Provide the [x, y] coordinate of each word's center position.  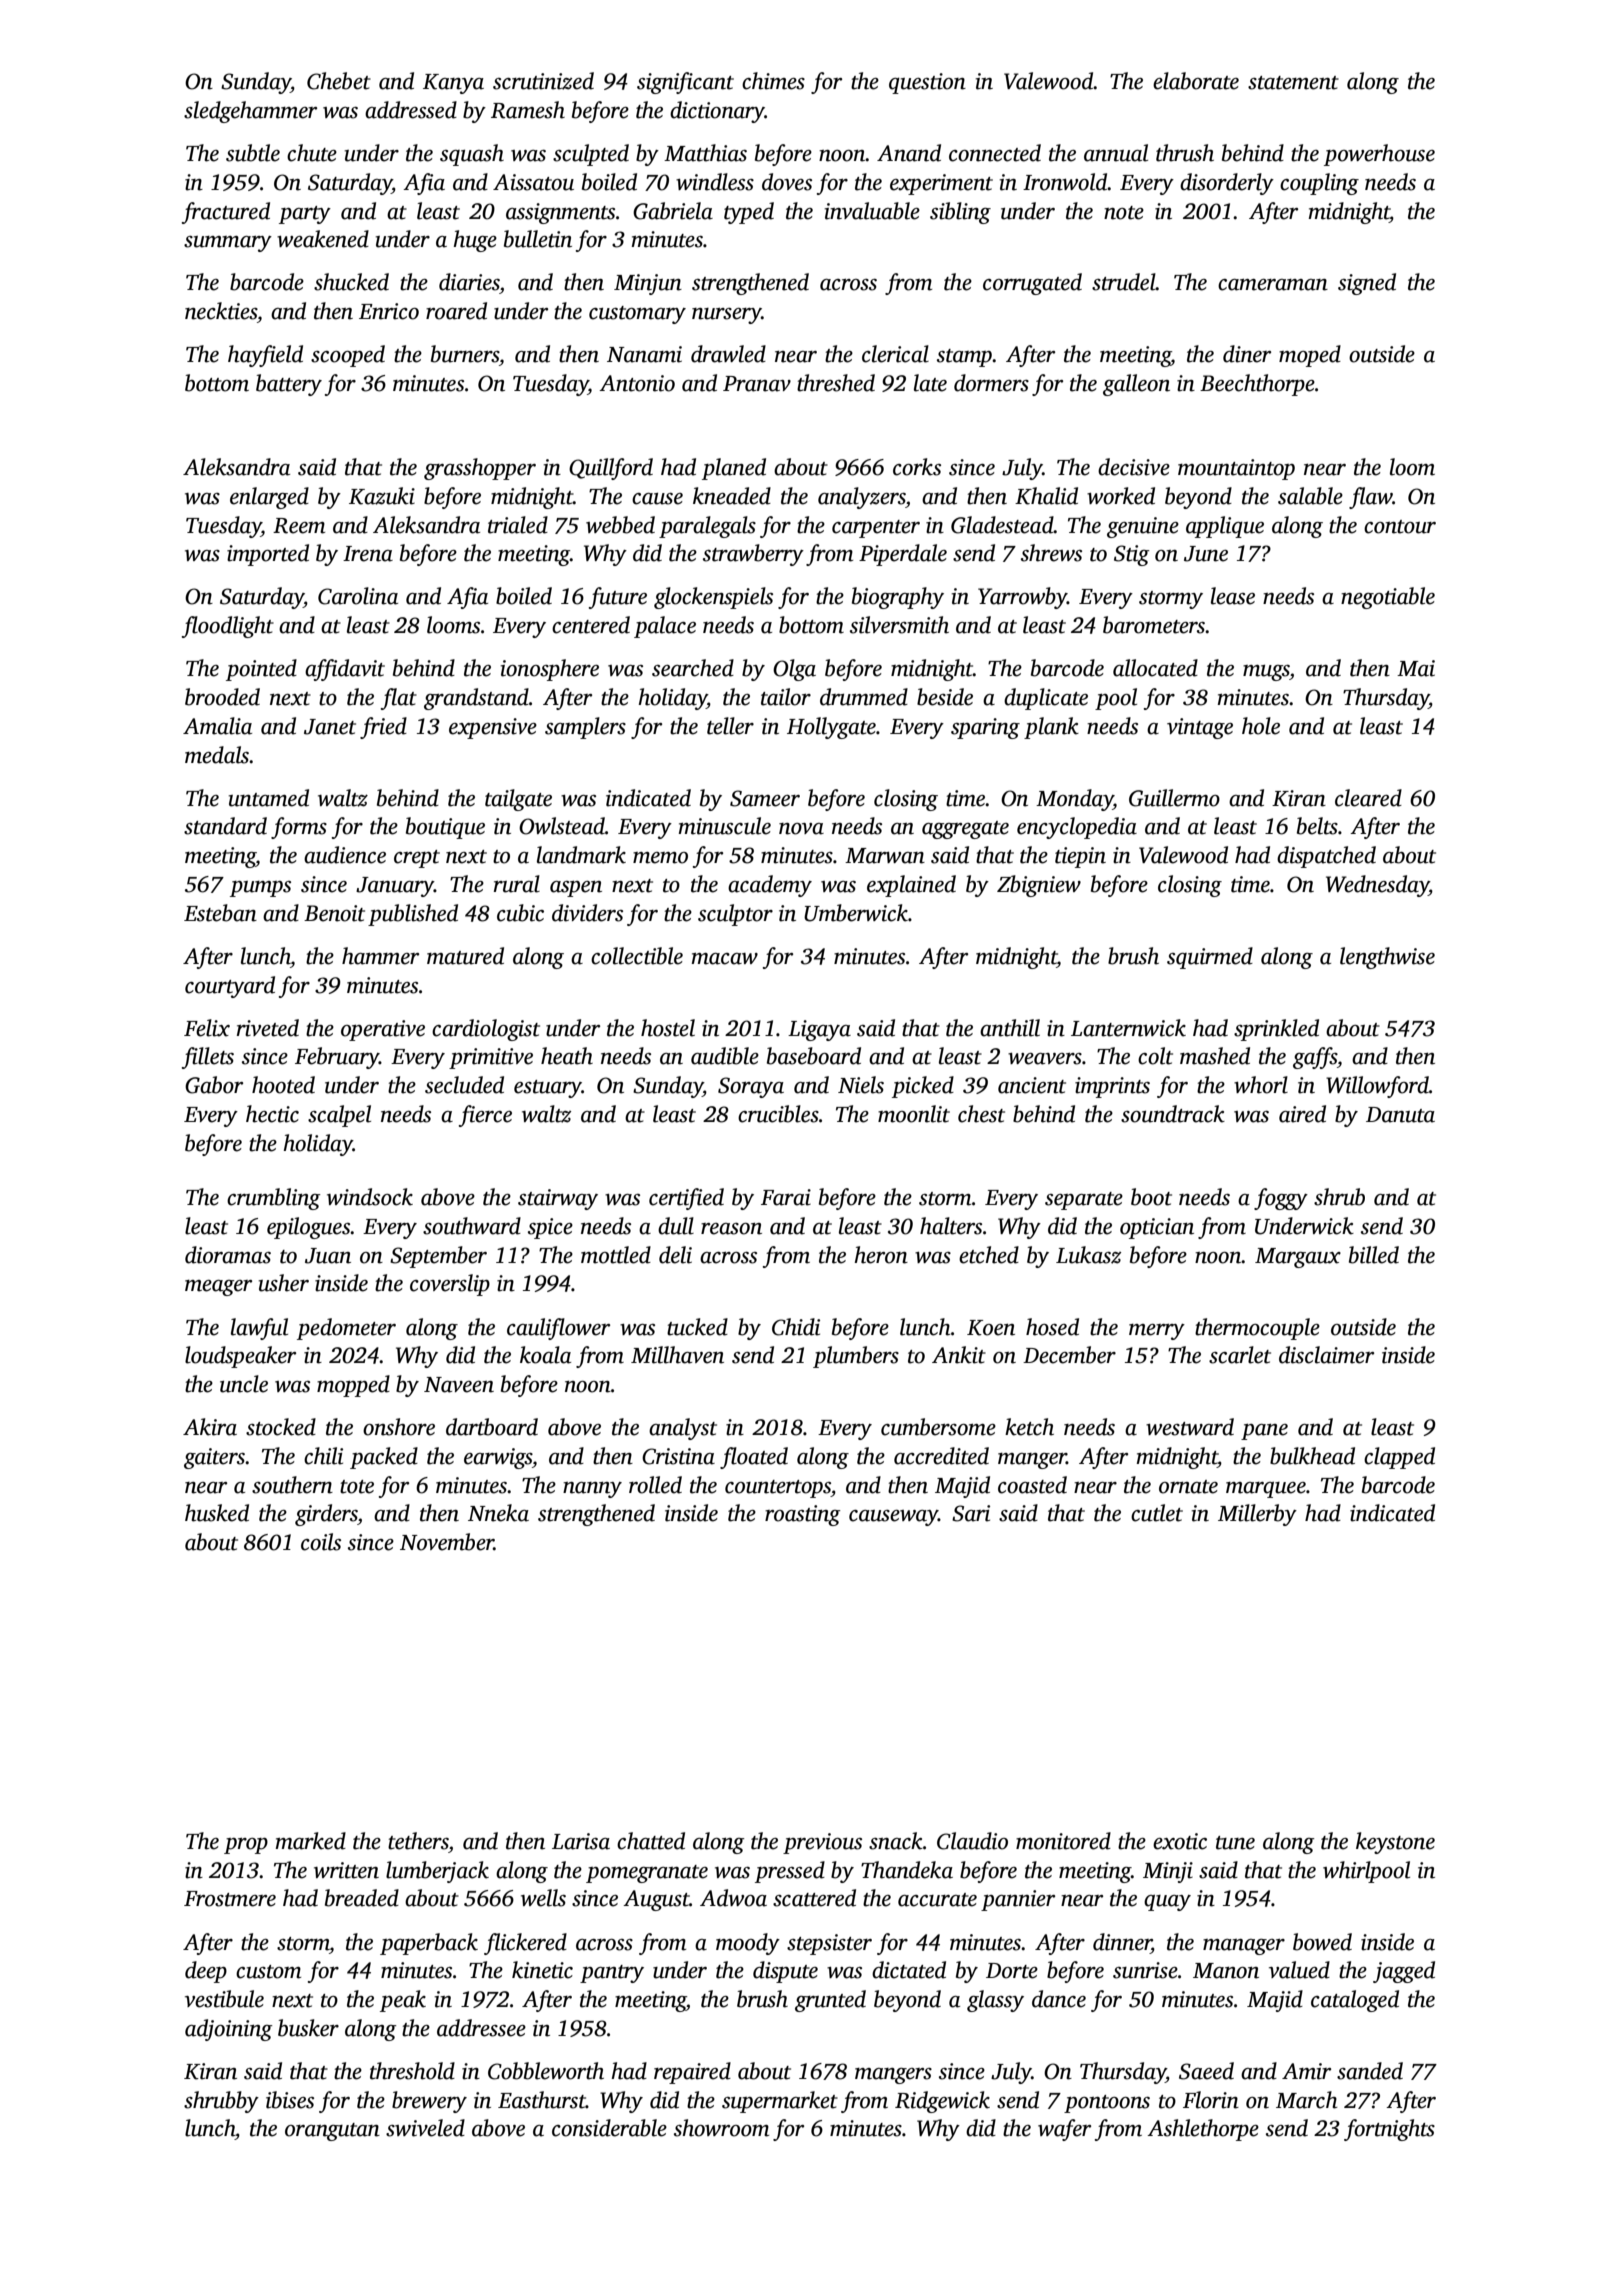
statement [1293, 83]
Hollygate [831, 728]
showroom [721, 2128]
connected [995, 153]
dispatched [1326, 857]
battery [289, 385]
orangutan [332, 2132]
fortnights [1389, 2130]
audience [345, 855]
